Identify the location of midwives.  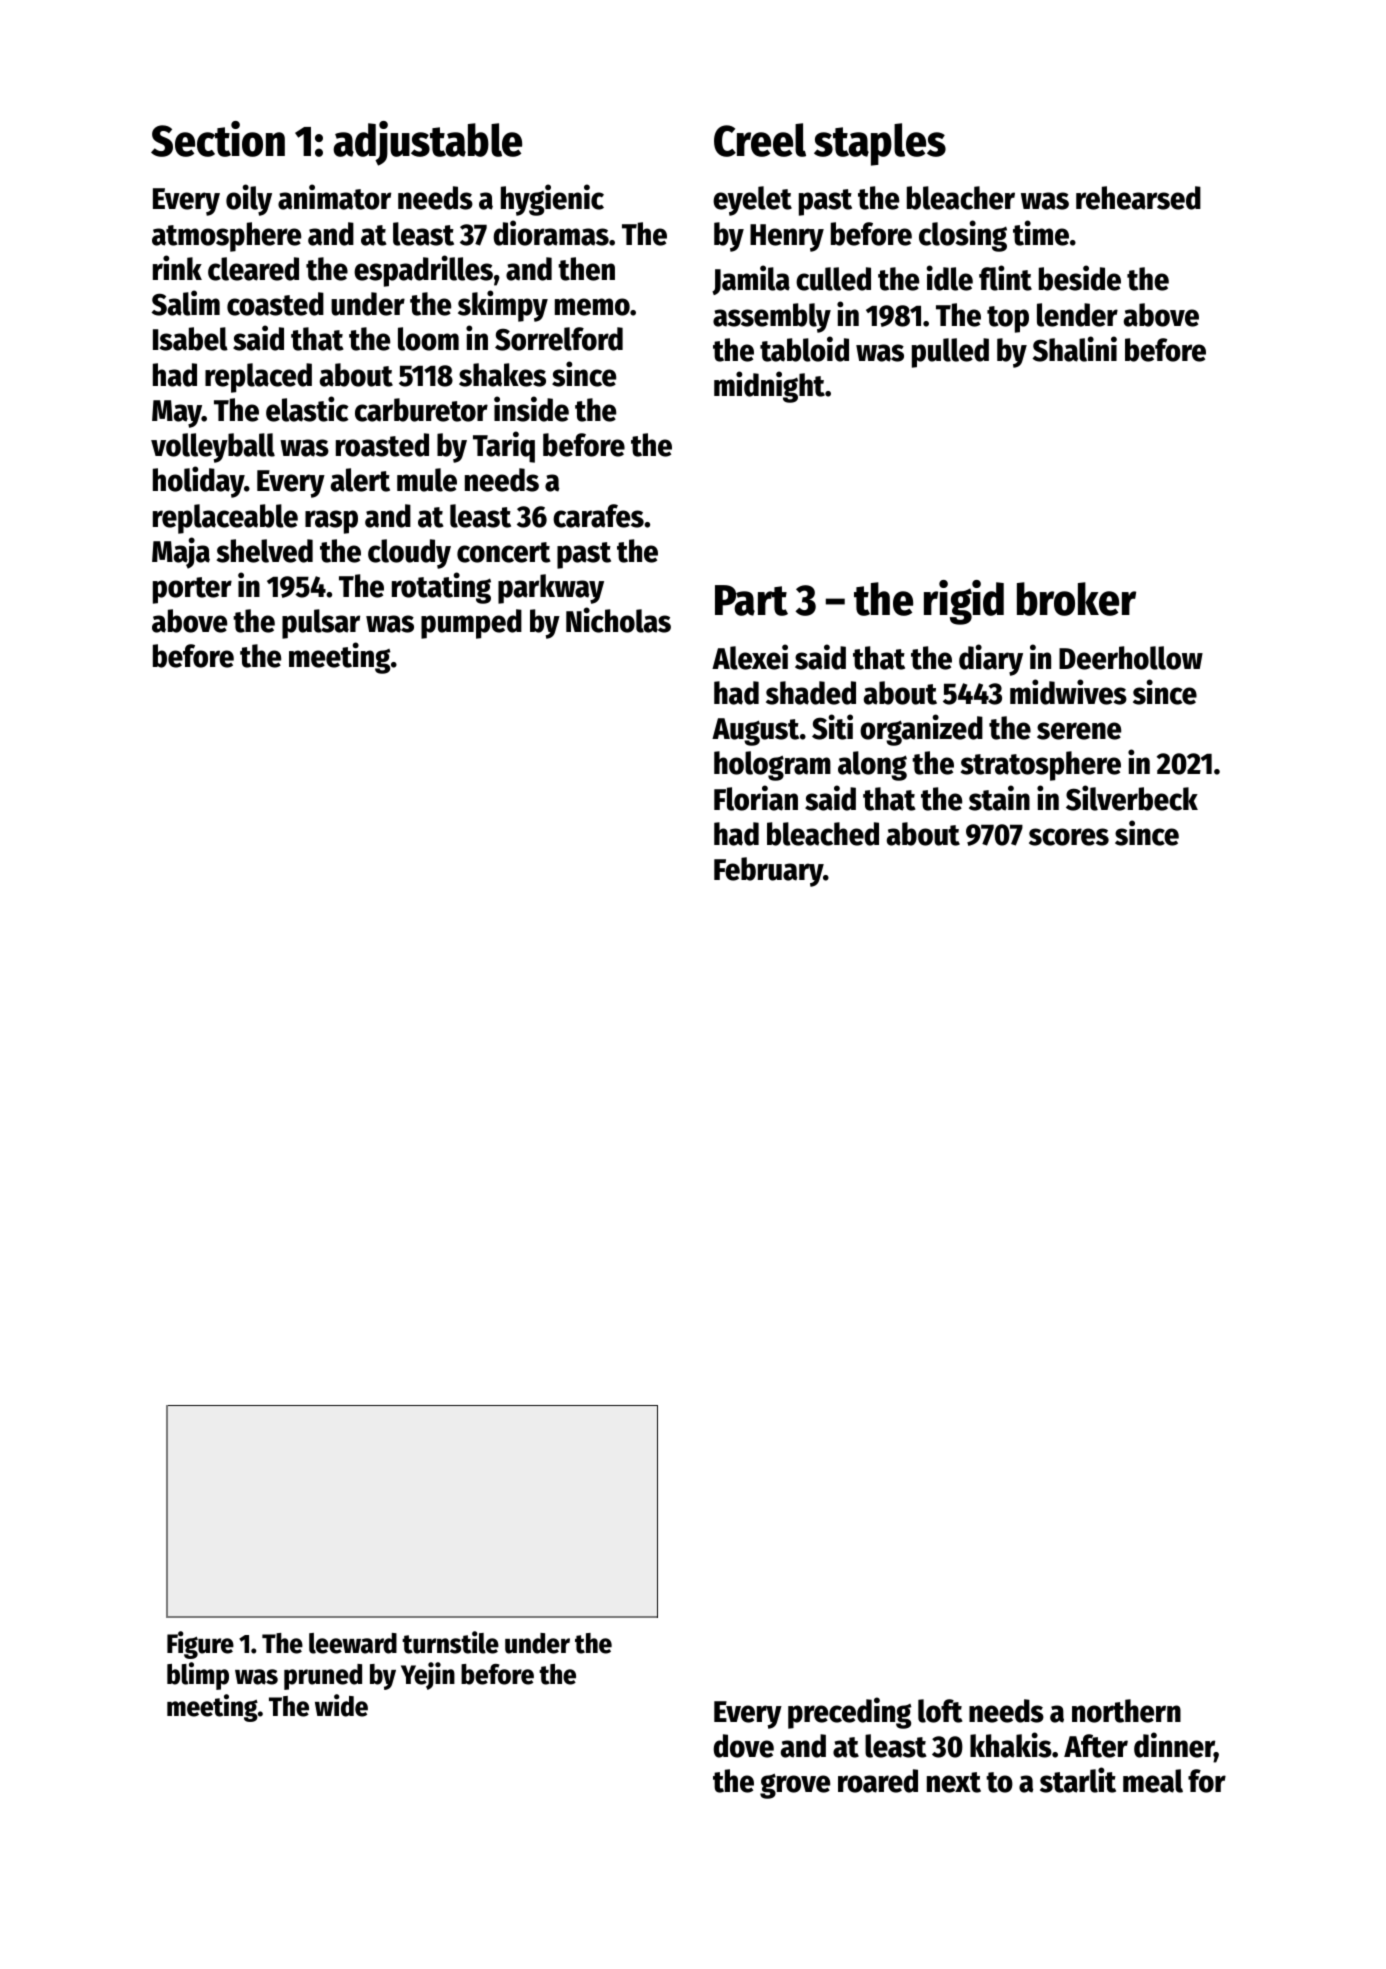
(1068, 692).
